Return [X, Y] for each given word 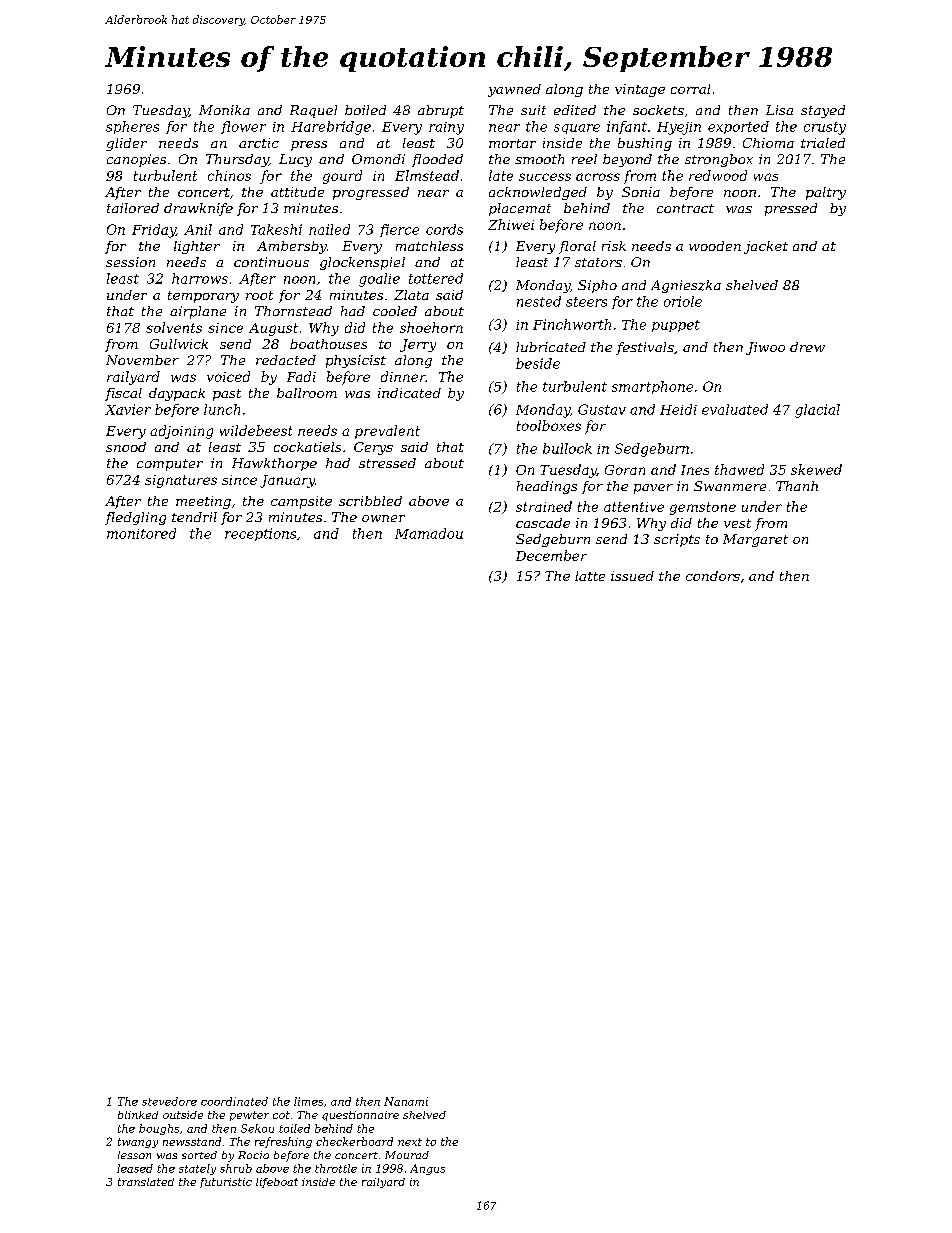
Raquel [313, 111]
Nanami [406, 1101]
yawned [514, 90]
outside [183, 1115]
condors [713, 576]
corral [690, 89]
